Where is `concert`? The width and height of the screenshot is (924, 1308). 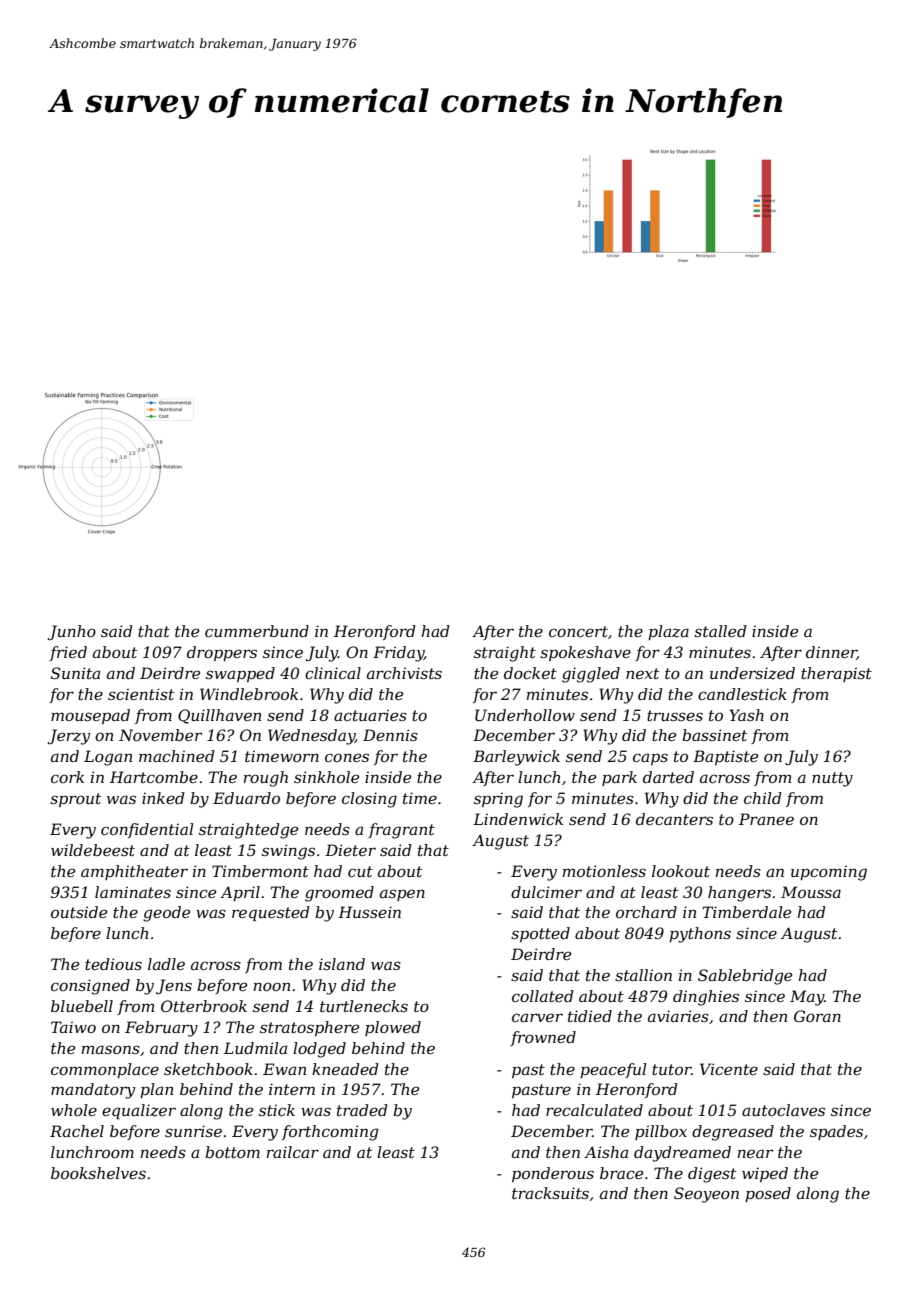
concert is located at coordinates (578, 631).
